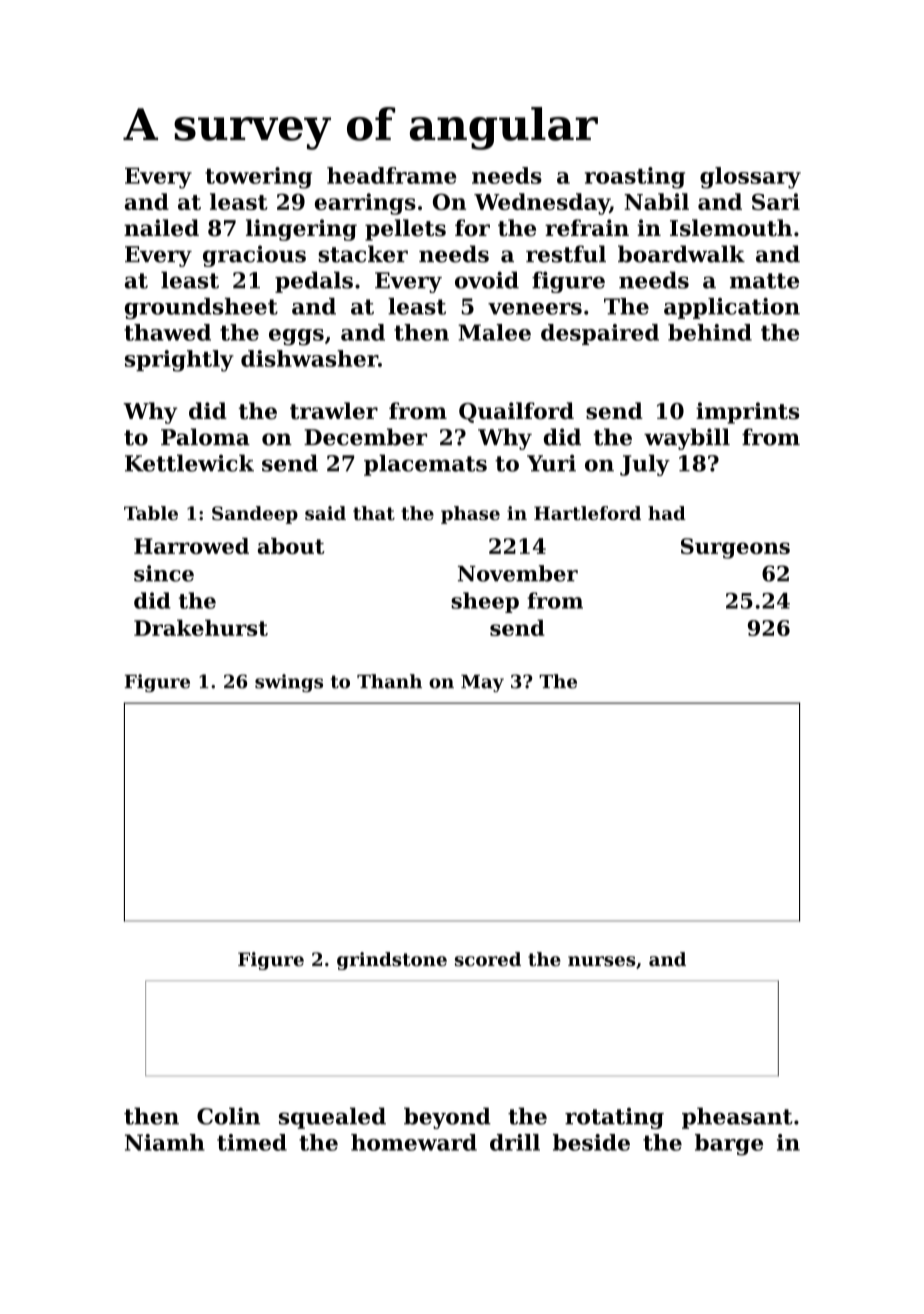 Image resolution: width=924 pixels, height=1314 pixels. Describe the element at coordinates (365, 437) in the screenshot. I see `December` at that location.
